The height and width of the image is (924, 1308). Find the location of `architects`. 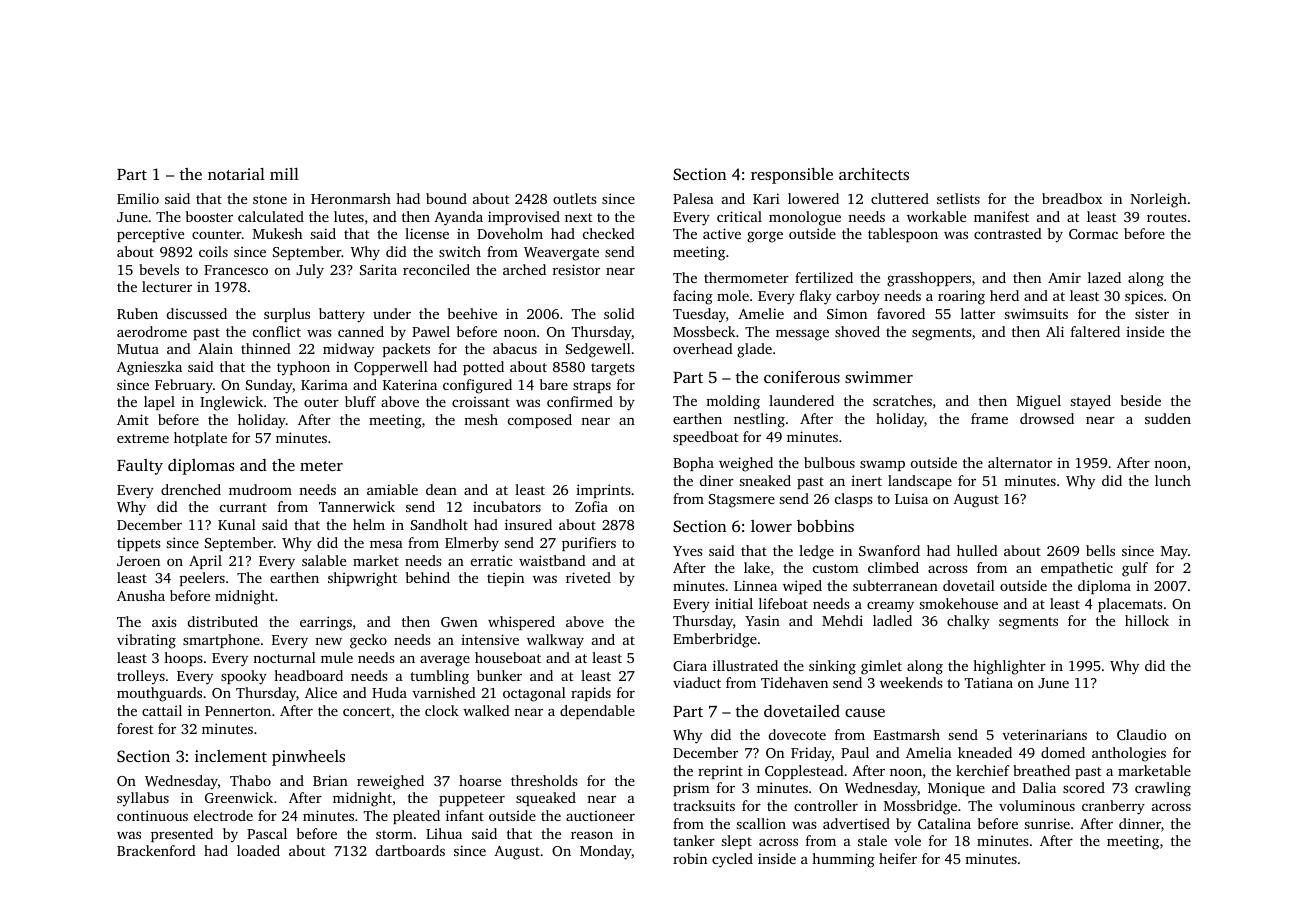

architects is located at coordinates (874, 173).
